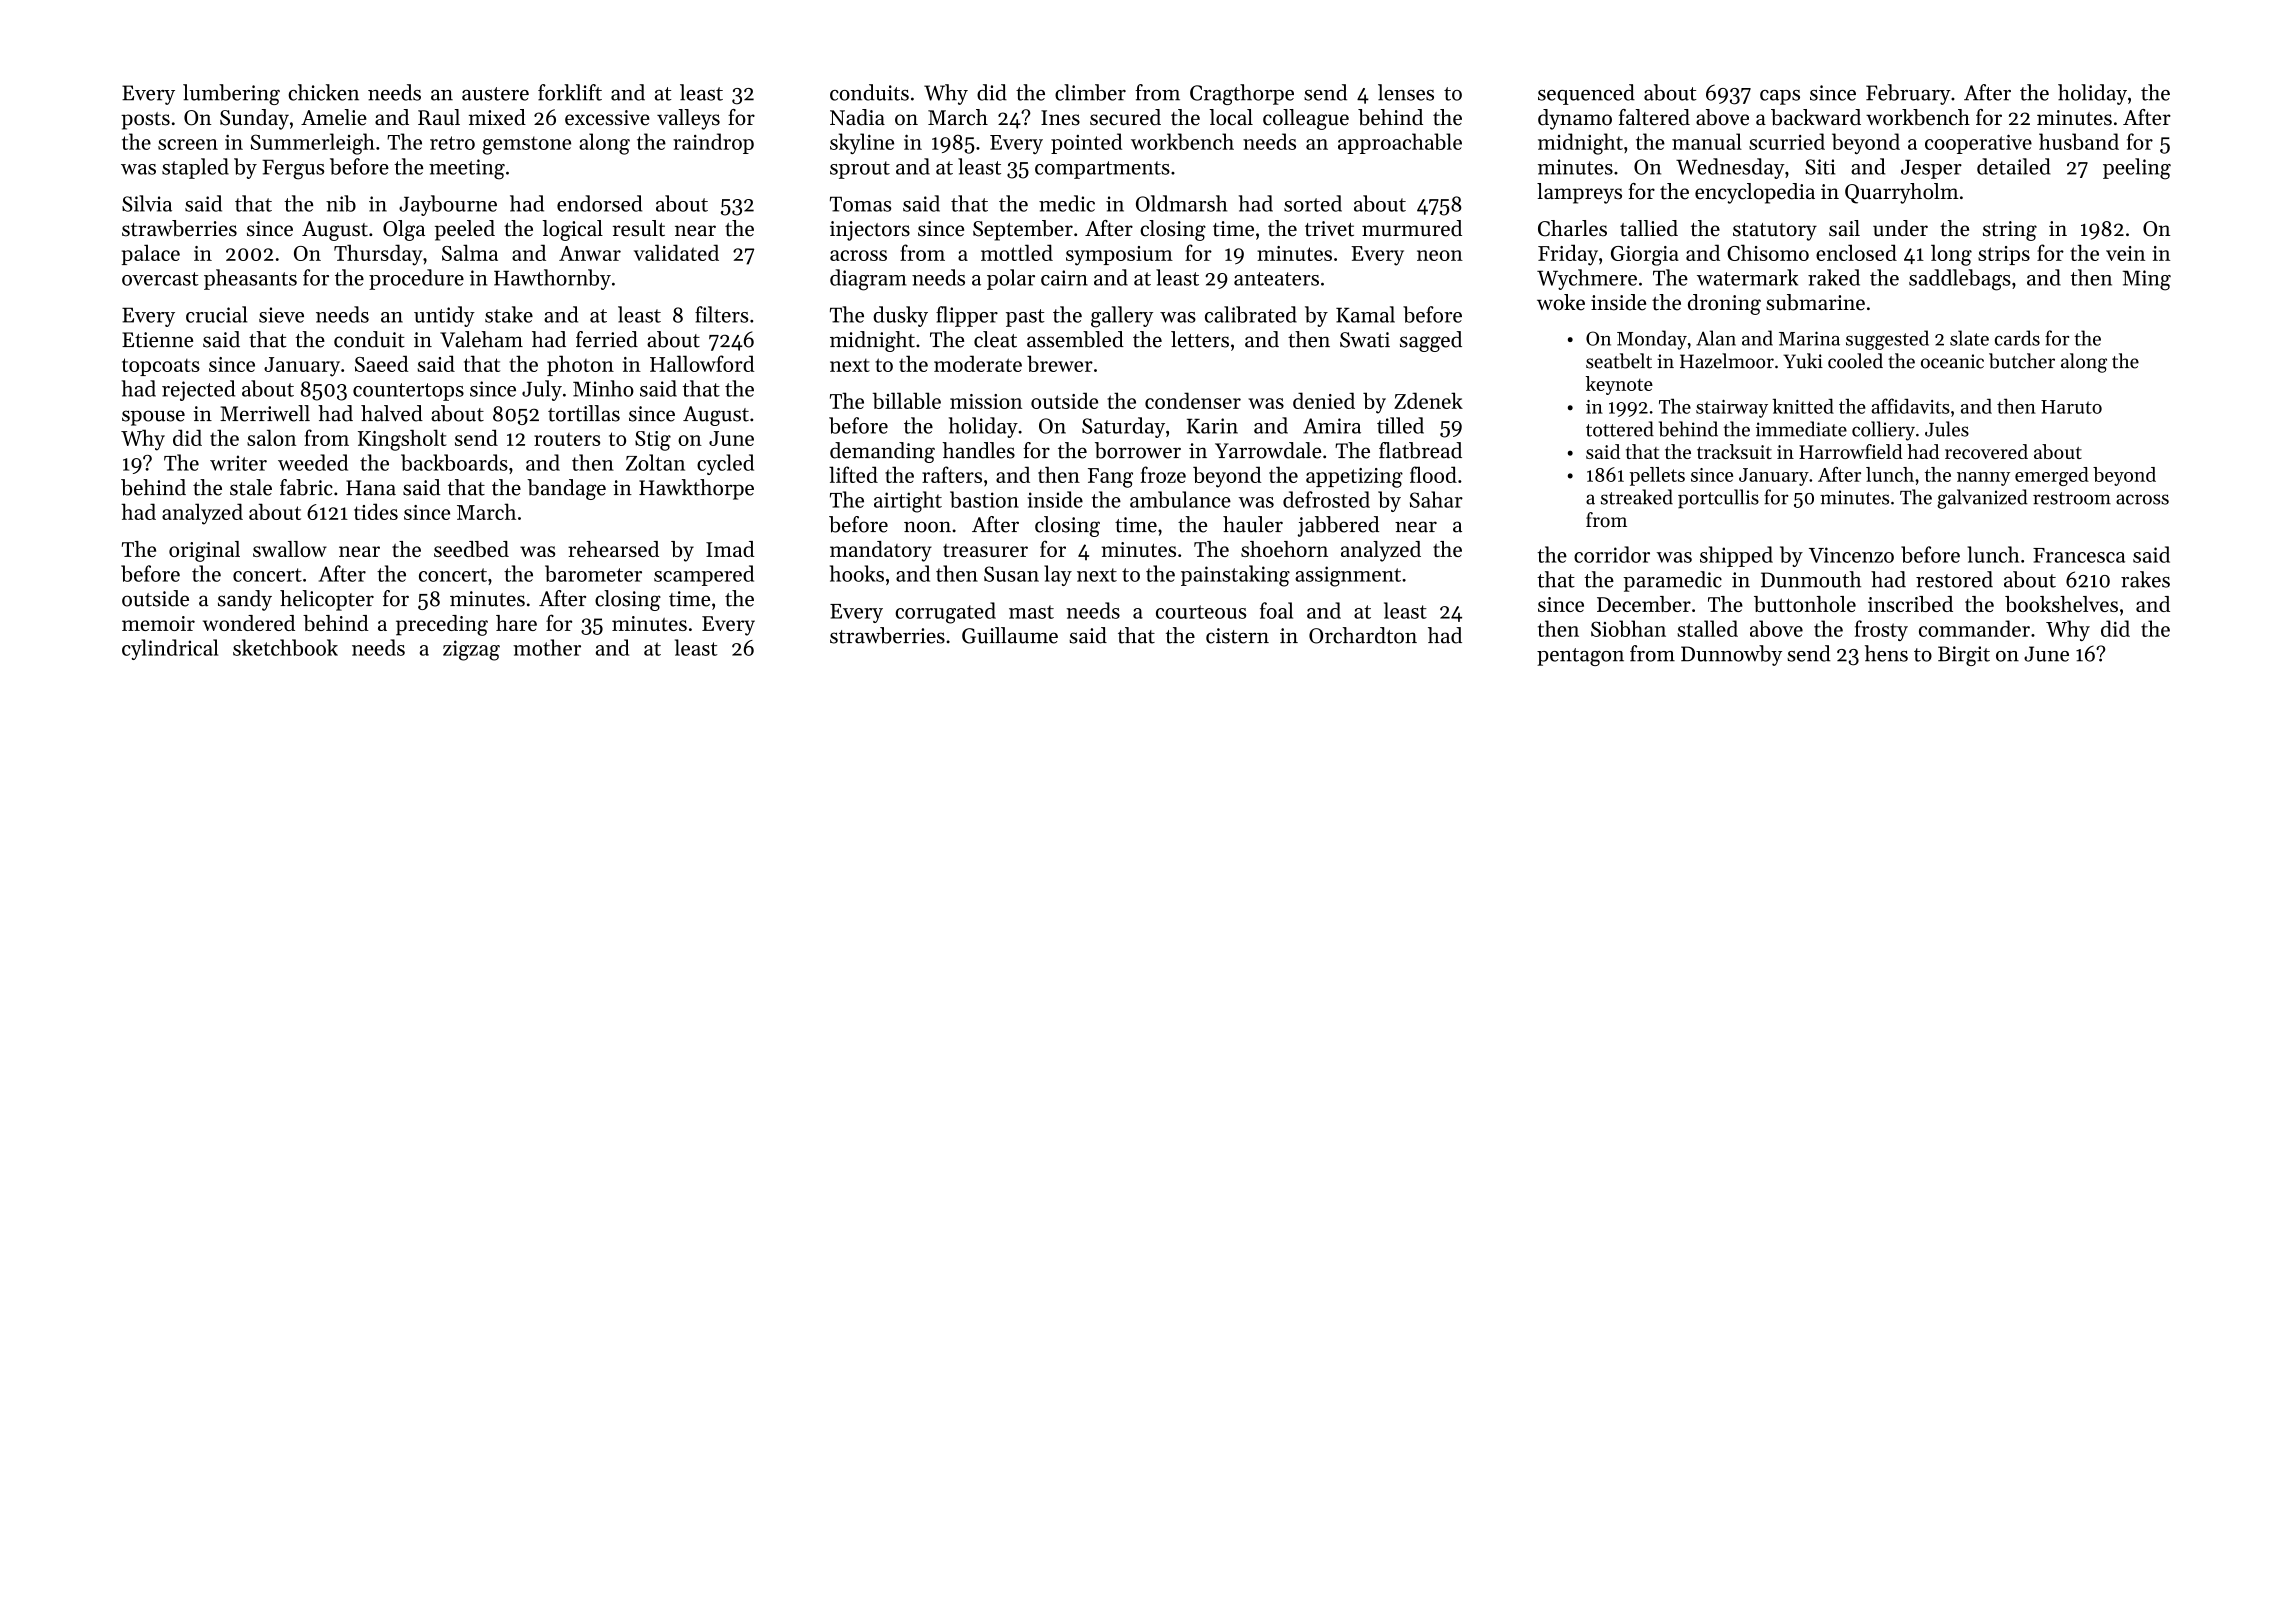 This document has width=2292, height=1620. I want to click on Guillaume, so click(1010, 635).
